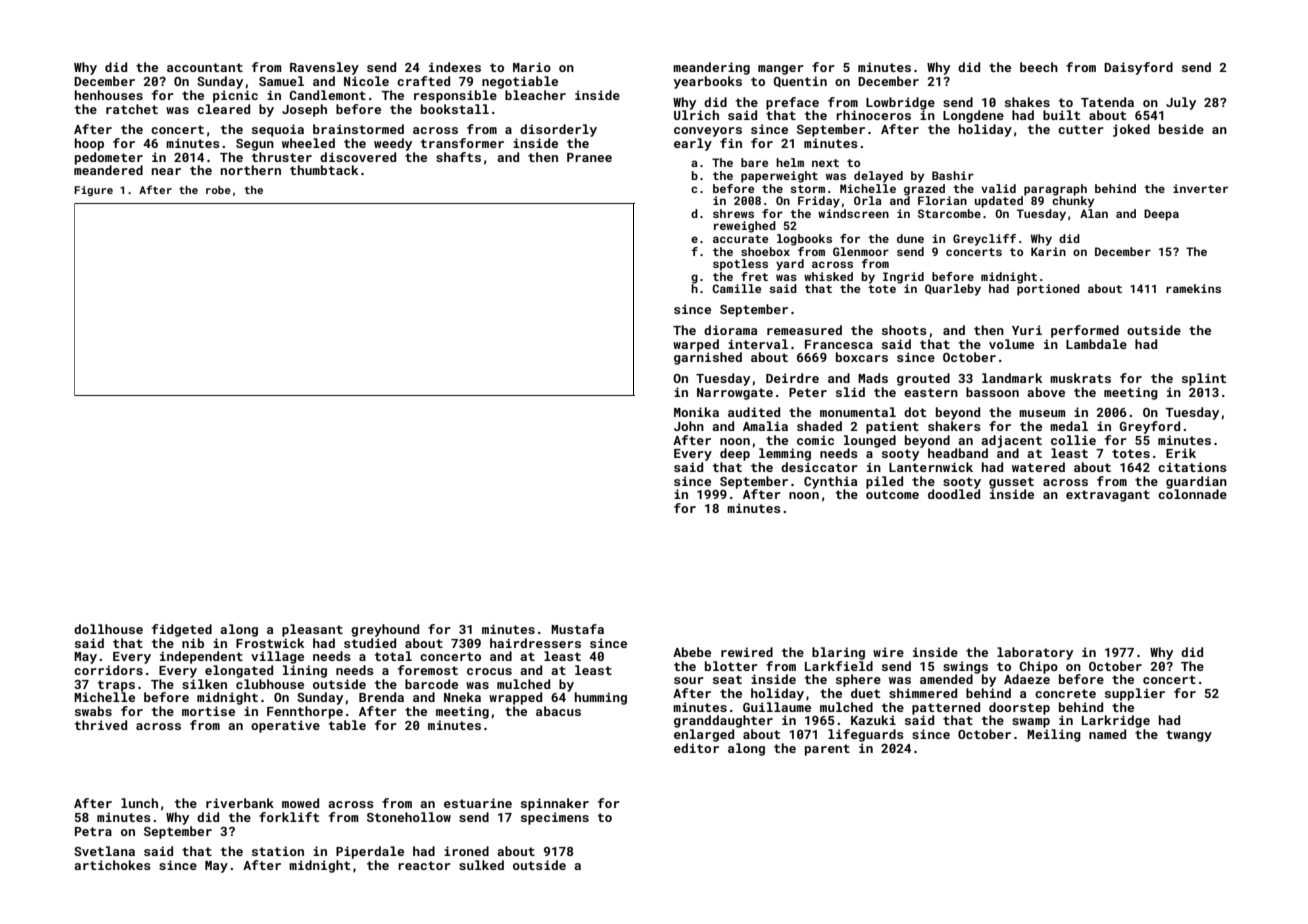 The width and height of the page is (1308, 924). What do you see at coordinates (515, 698) in the page?
I see `wrapped` at bounding box center [515, 698].
